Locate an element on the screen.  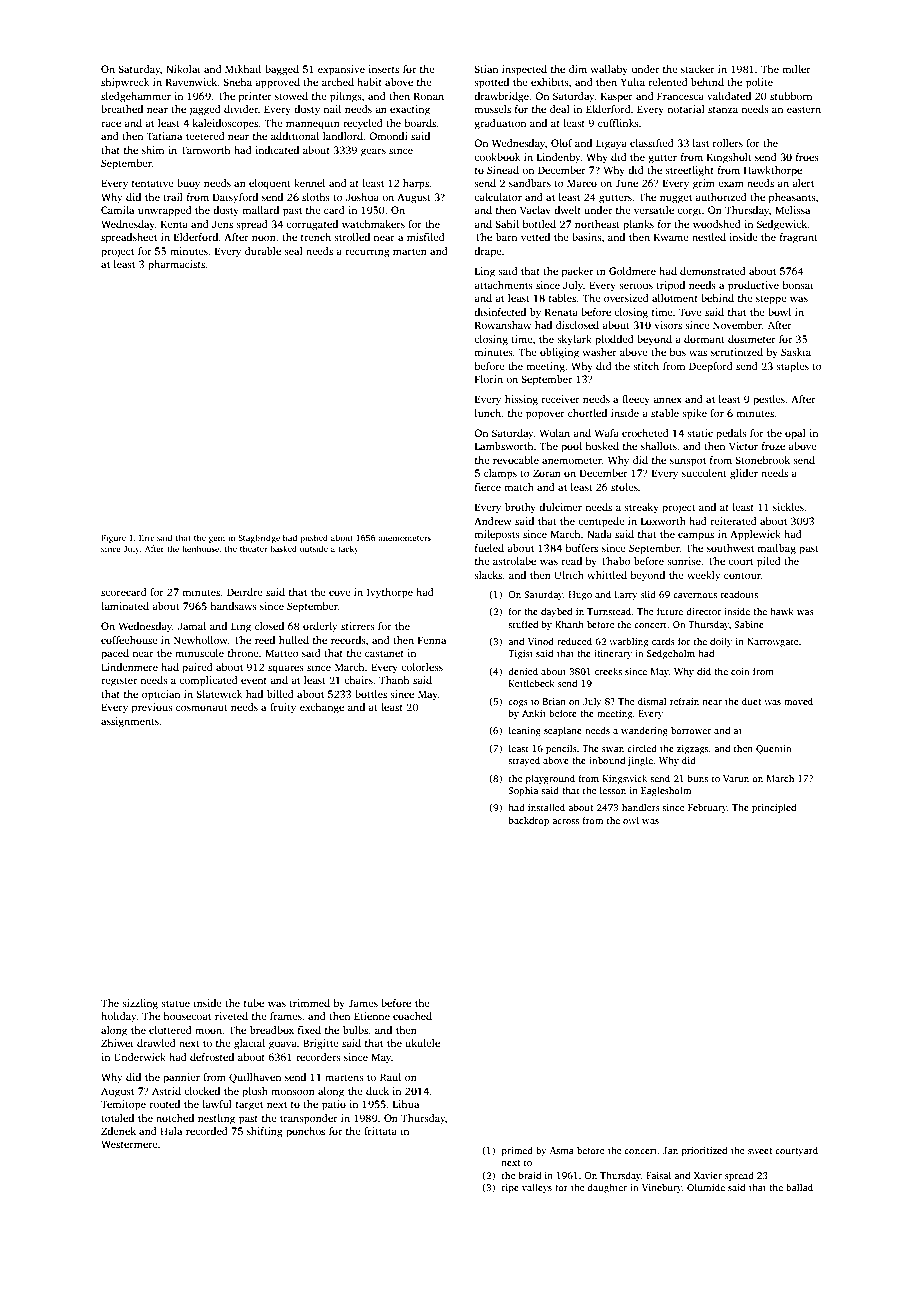
across is located at coordinates (565, 821).
